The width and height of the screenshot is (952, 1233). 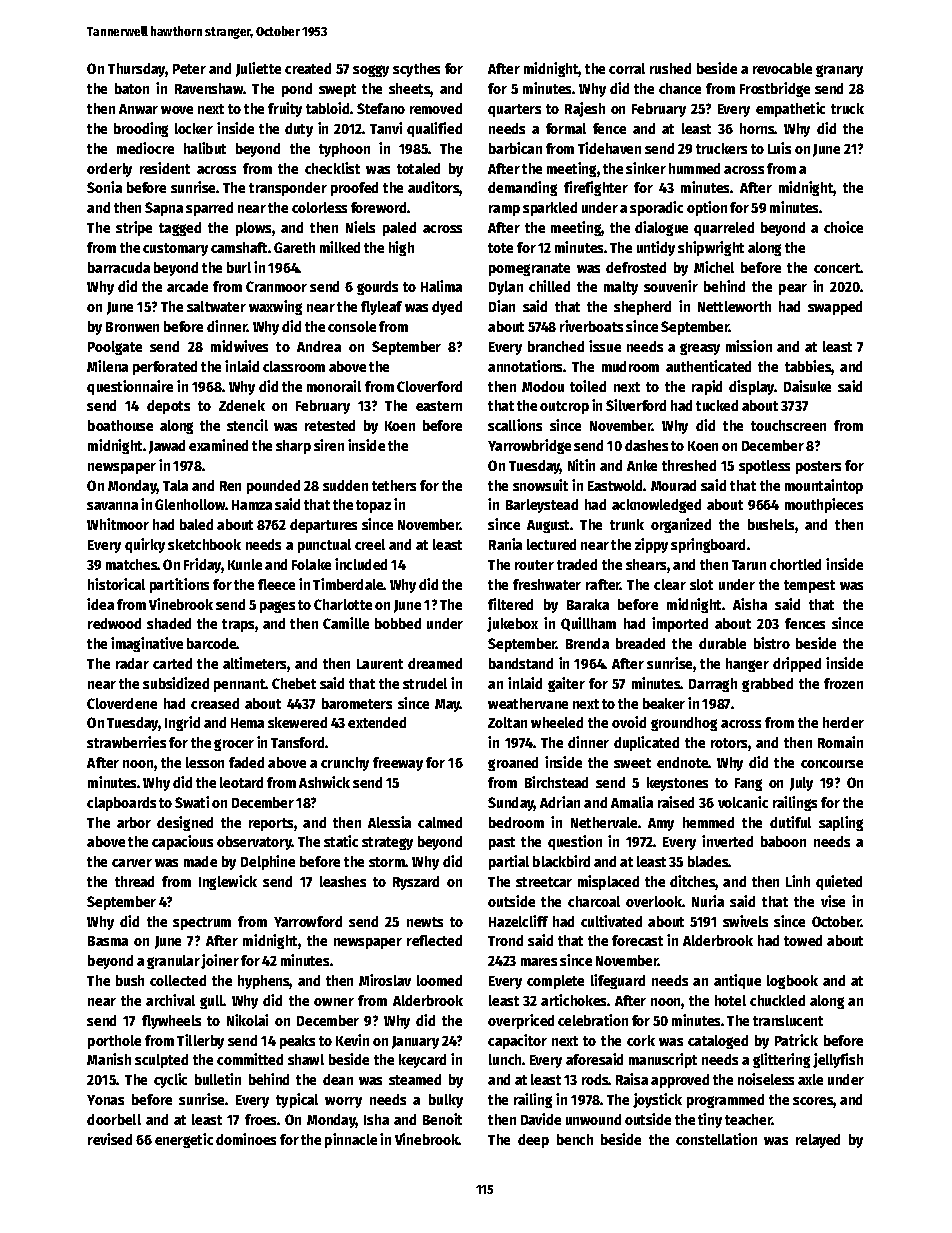 What do you see at coordinates (514, 110) in the screenshot?
I see `quarters` at bounding box center [514, 110].
